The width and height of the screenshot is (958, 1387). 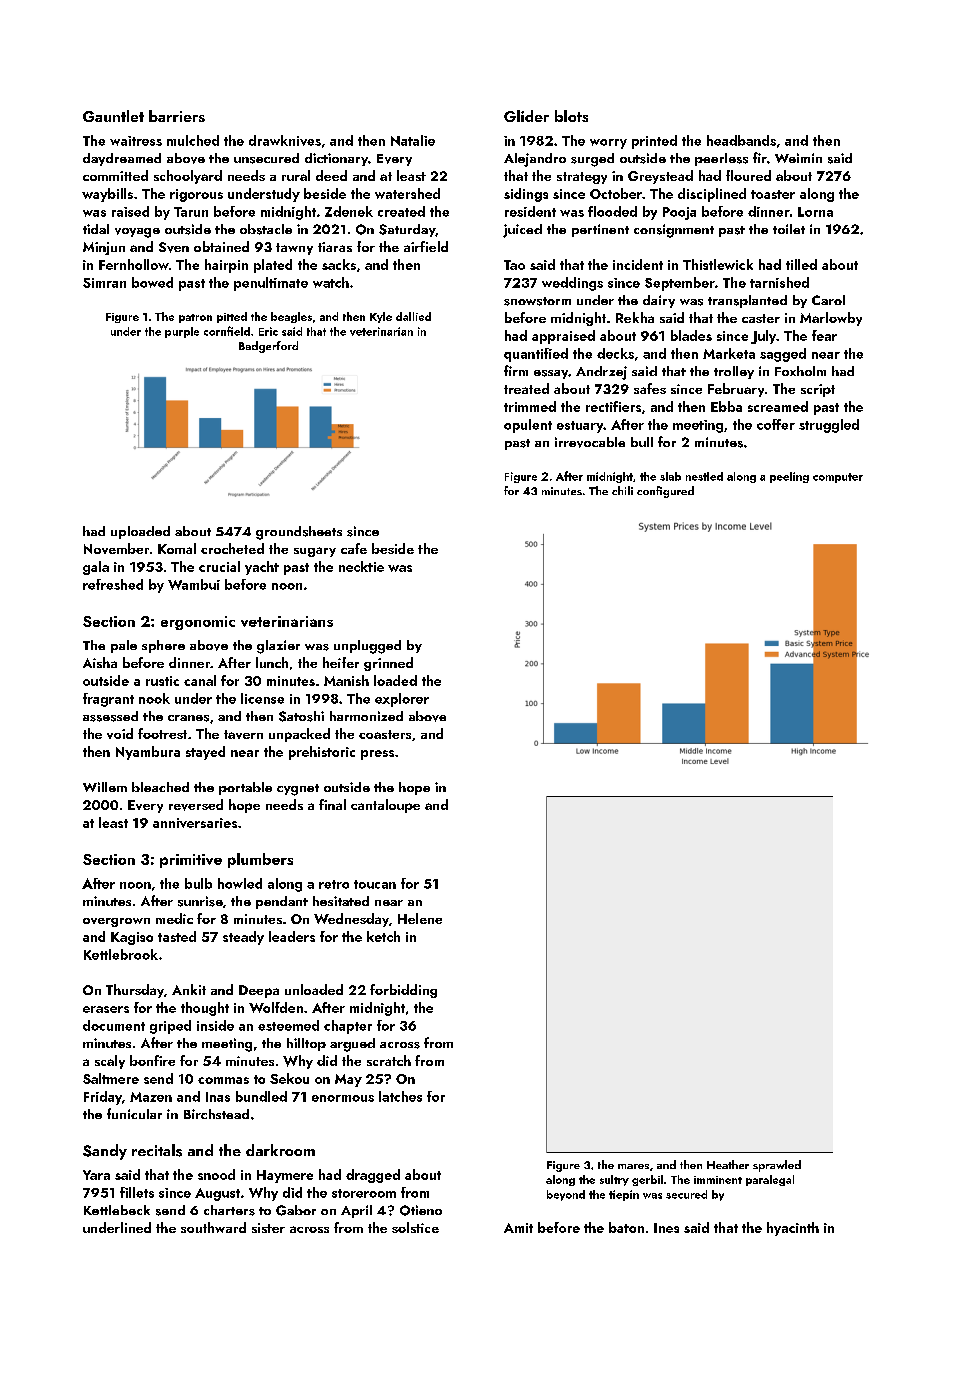 What do you see at coordinates (402, 700) in the screenshot?
I see `explorer` at bounding box center [402, 700].
